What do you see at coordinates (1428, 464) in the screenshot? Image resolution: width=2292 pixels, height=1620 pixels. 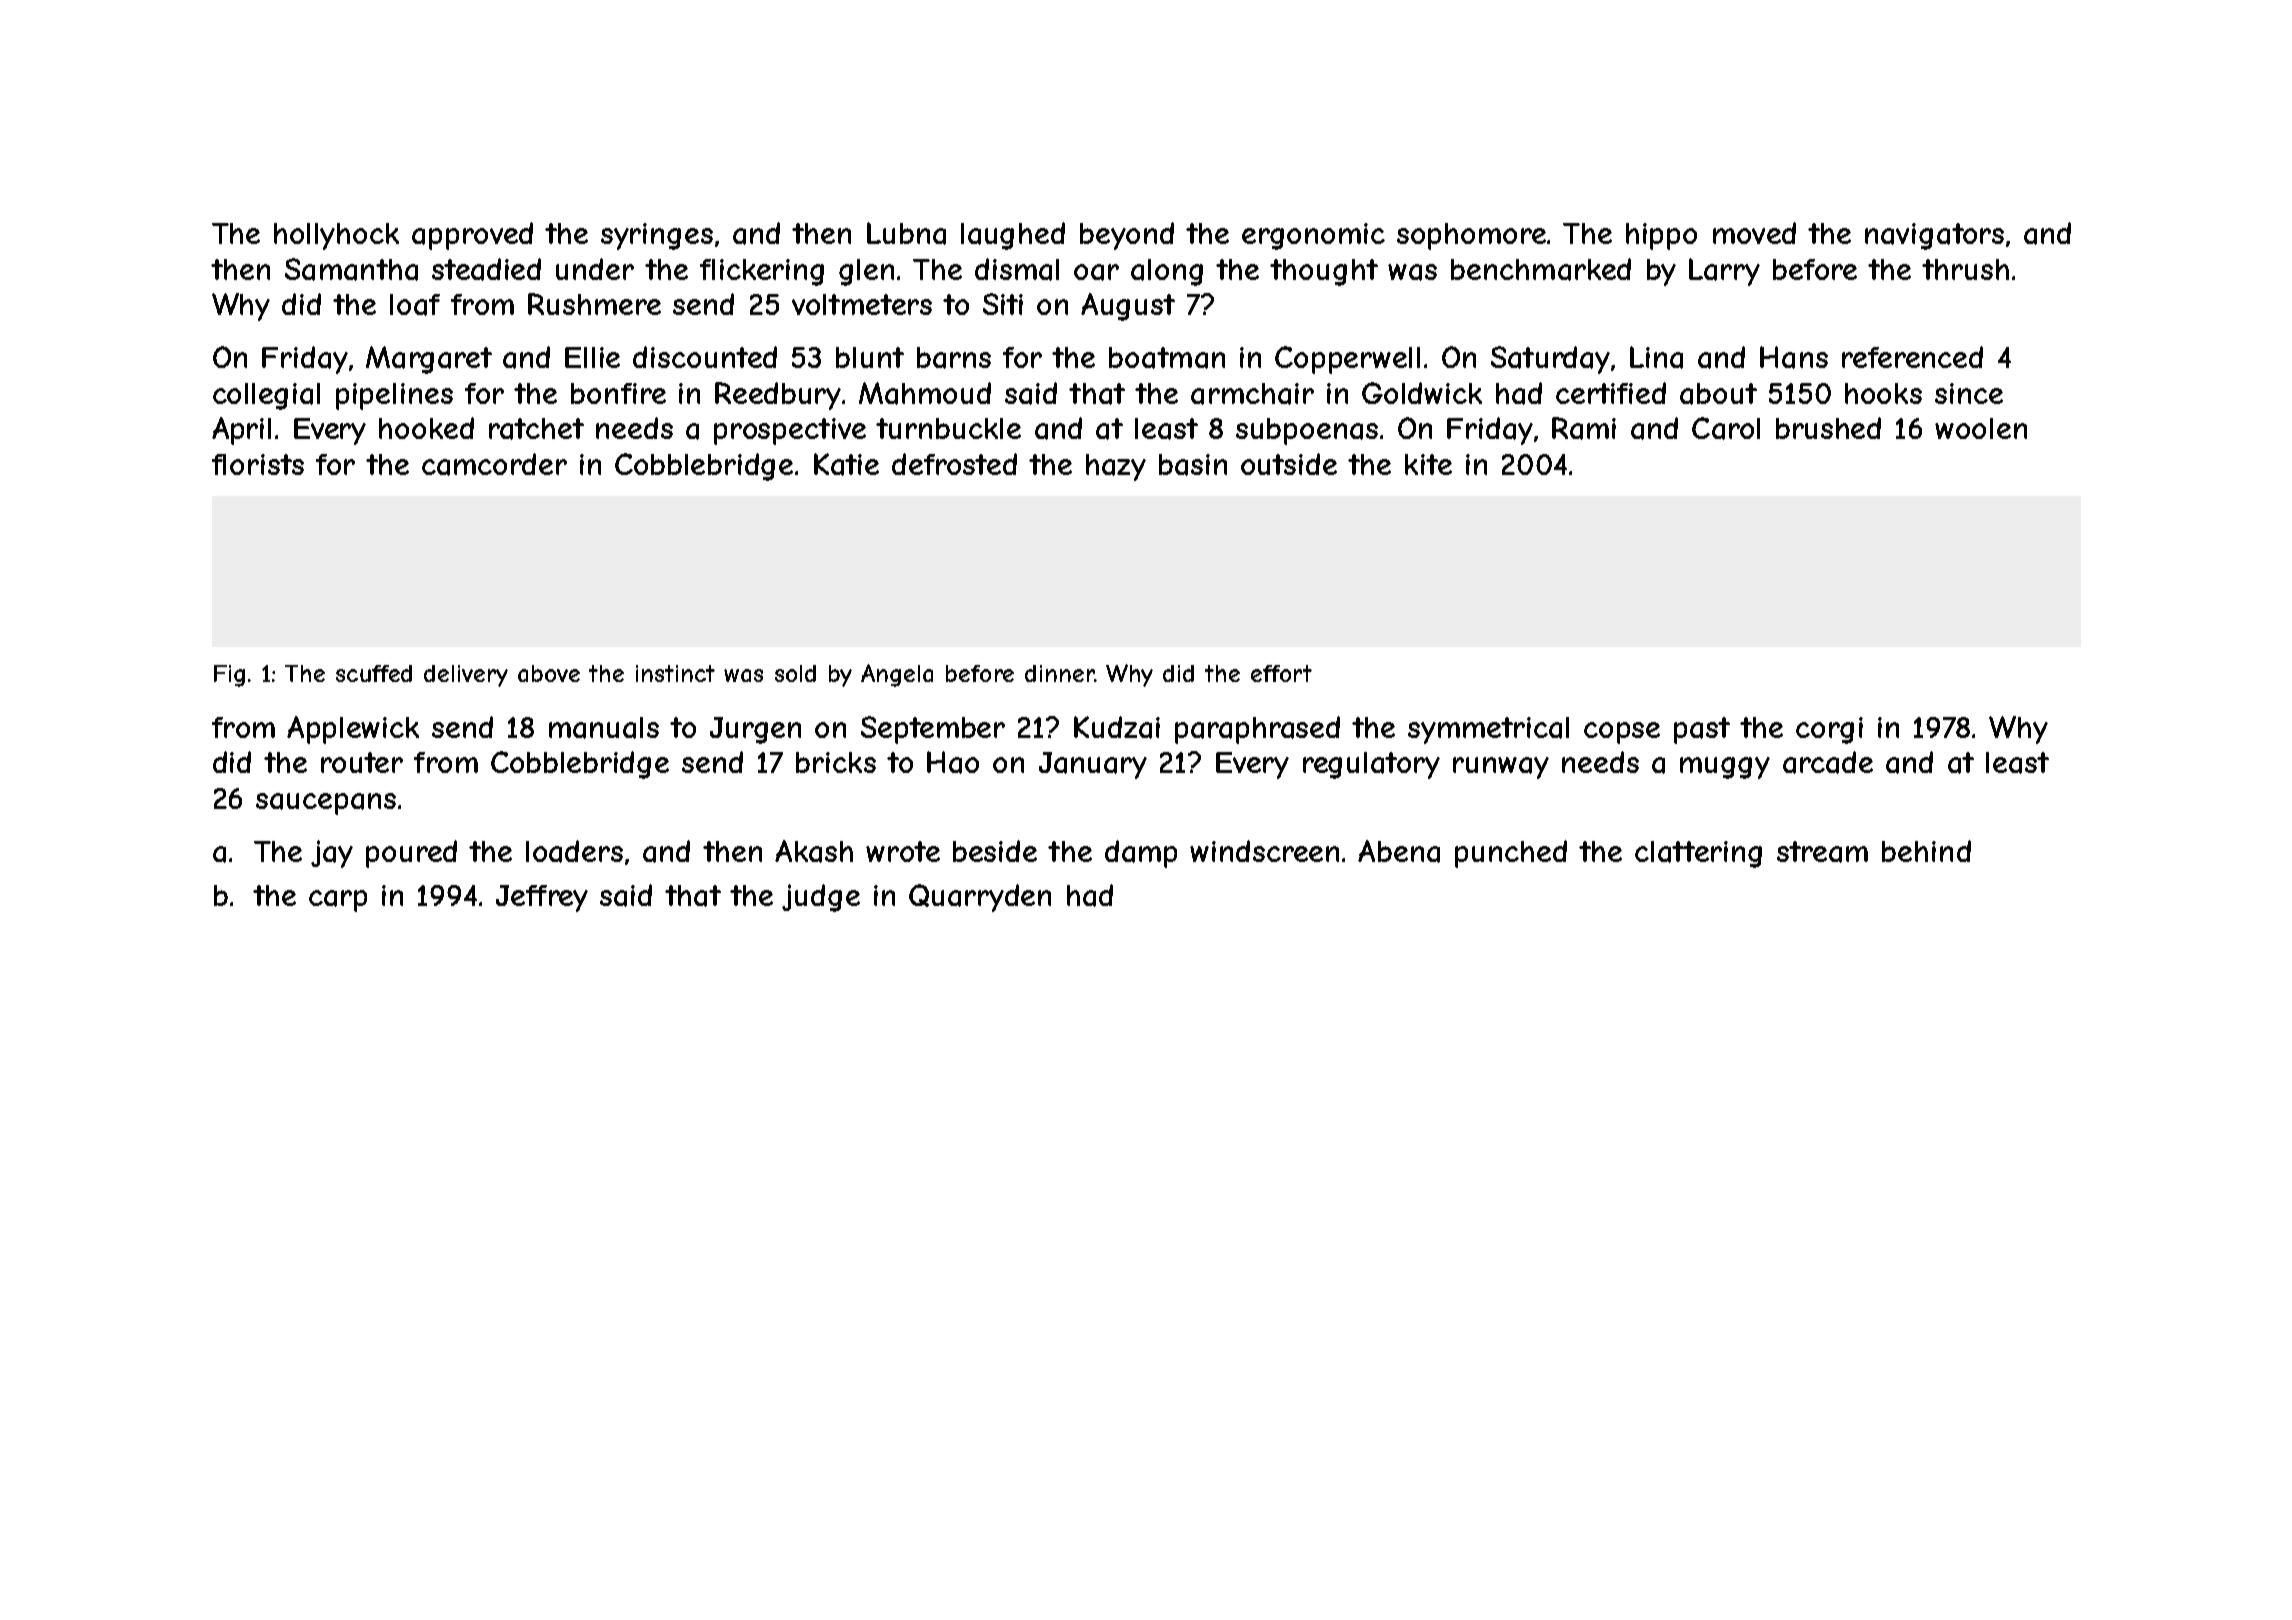 I see `kite` at bounding box center [1428, 464].
